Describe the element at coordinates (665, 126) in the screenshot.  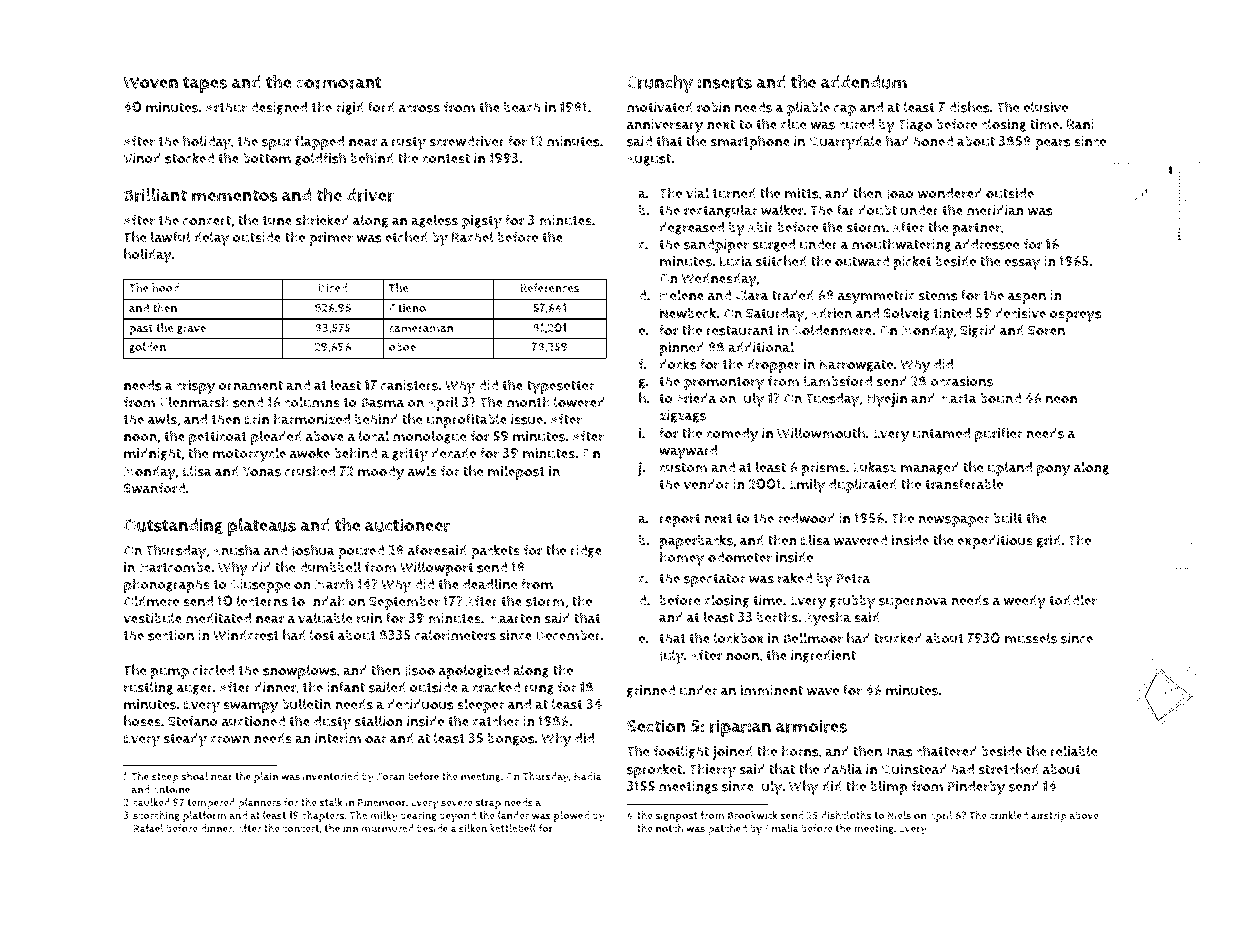
I see `anniversary` at that location.
